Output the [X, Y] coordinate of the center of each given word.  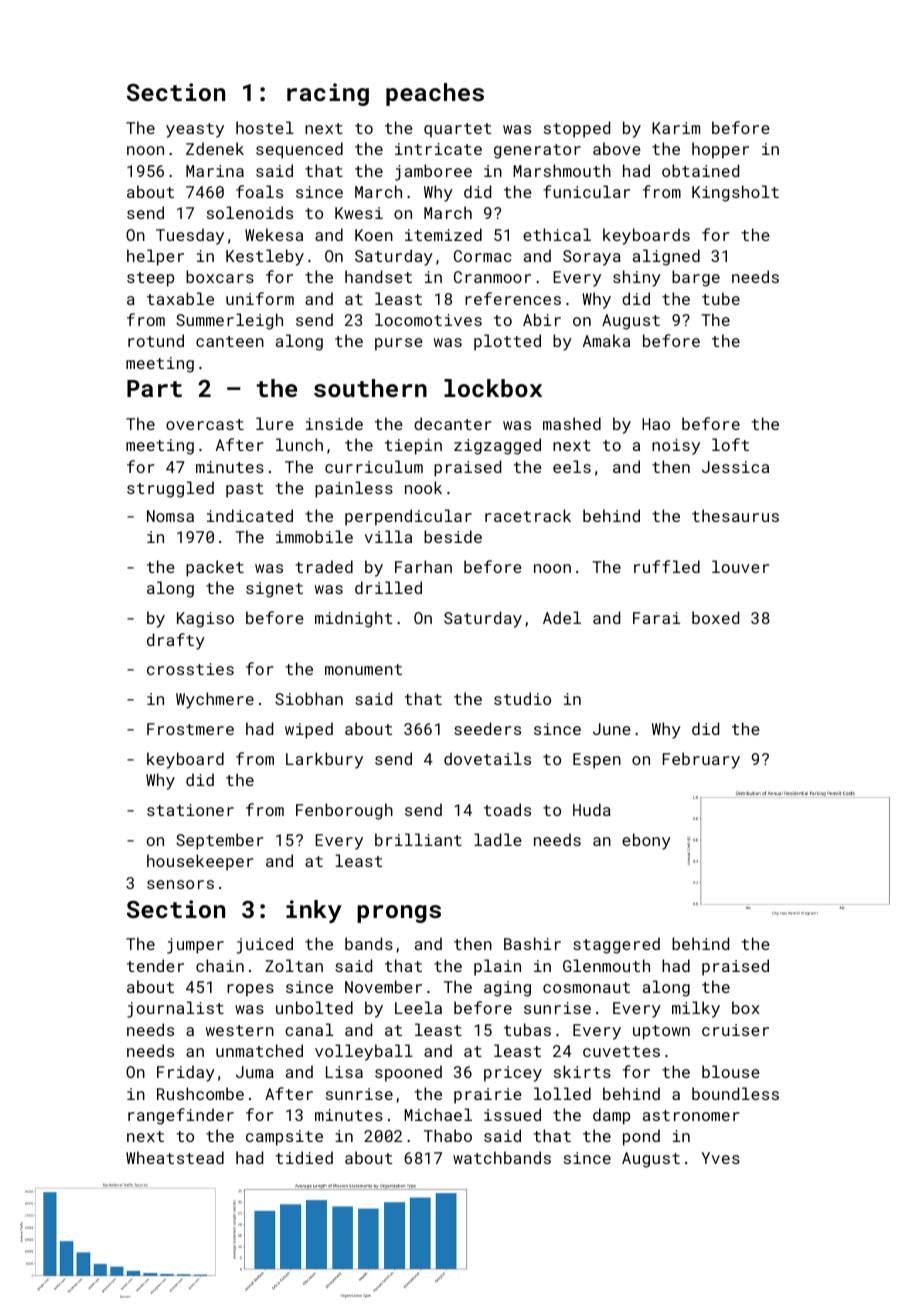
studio [522, 698]
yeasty [195, 130]
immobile [314, 536]
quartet [457, 130]
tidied [304, 1157]
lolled [562, 1093]
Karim [676, 128]
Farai [656, 618]
